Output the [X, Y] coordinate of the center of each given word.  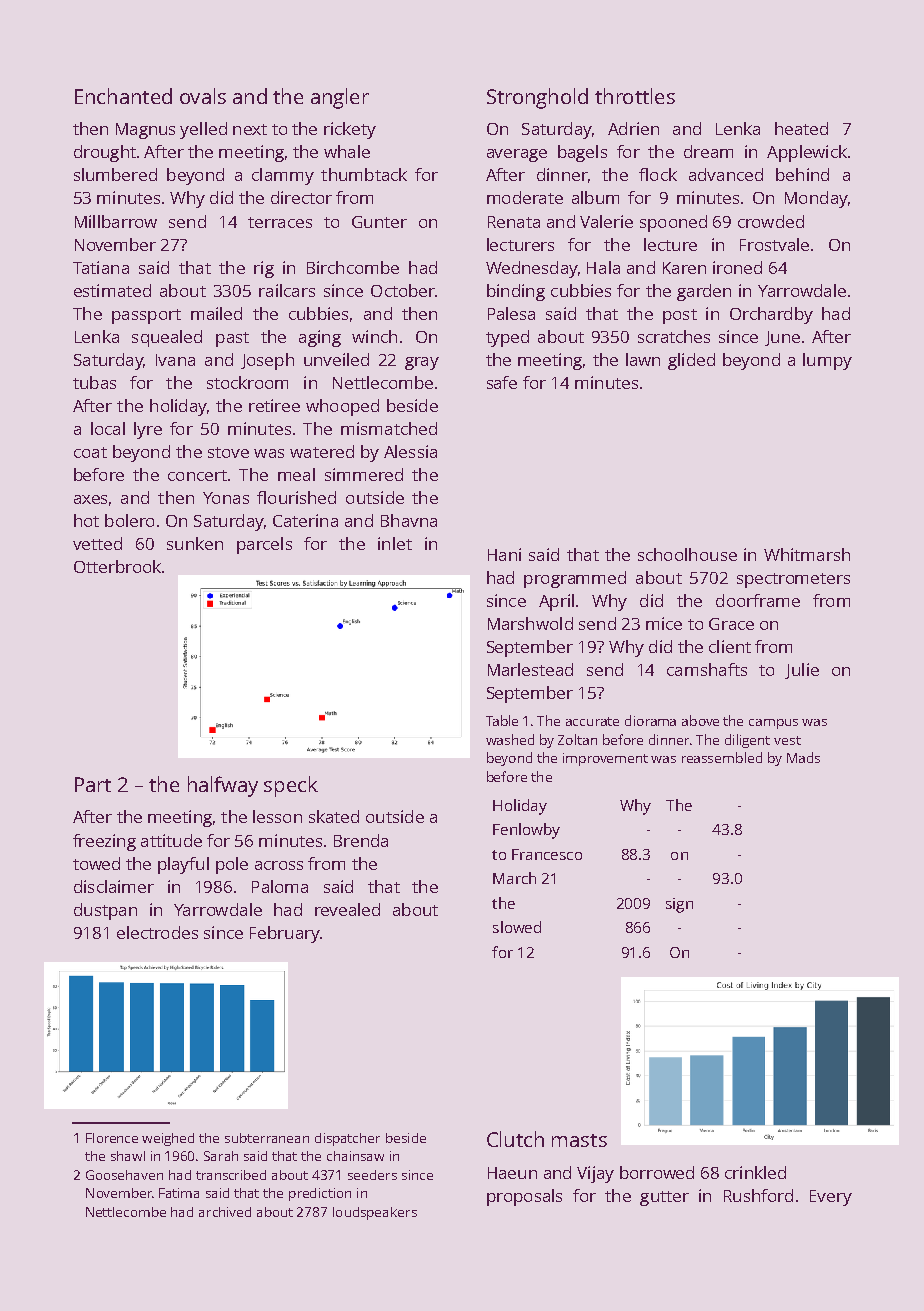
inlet [395, 543]
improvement [605, 759]
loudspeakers [375, 1213]
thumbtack [364, 174]
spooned [673, 223]
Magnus [145, 131]
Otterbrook [117, 566]
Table [502, 720]
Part [93, 784]
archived [225, 1212]
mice [664, 623]
